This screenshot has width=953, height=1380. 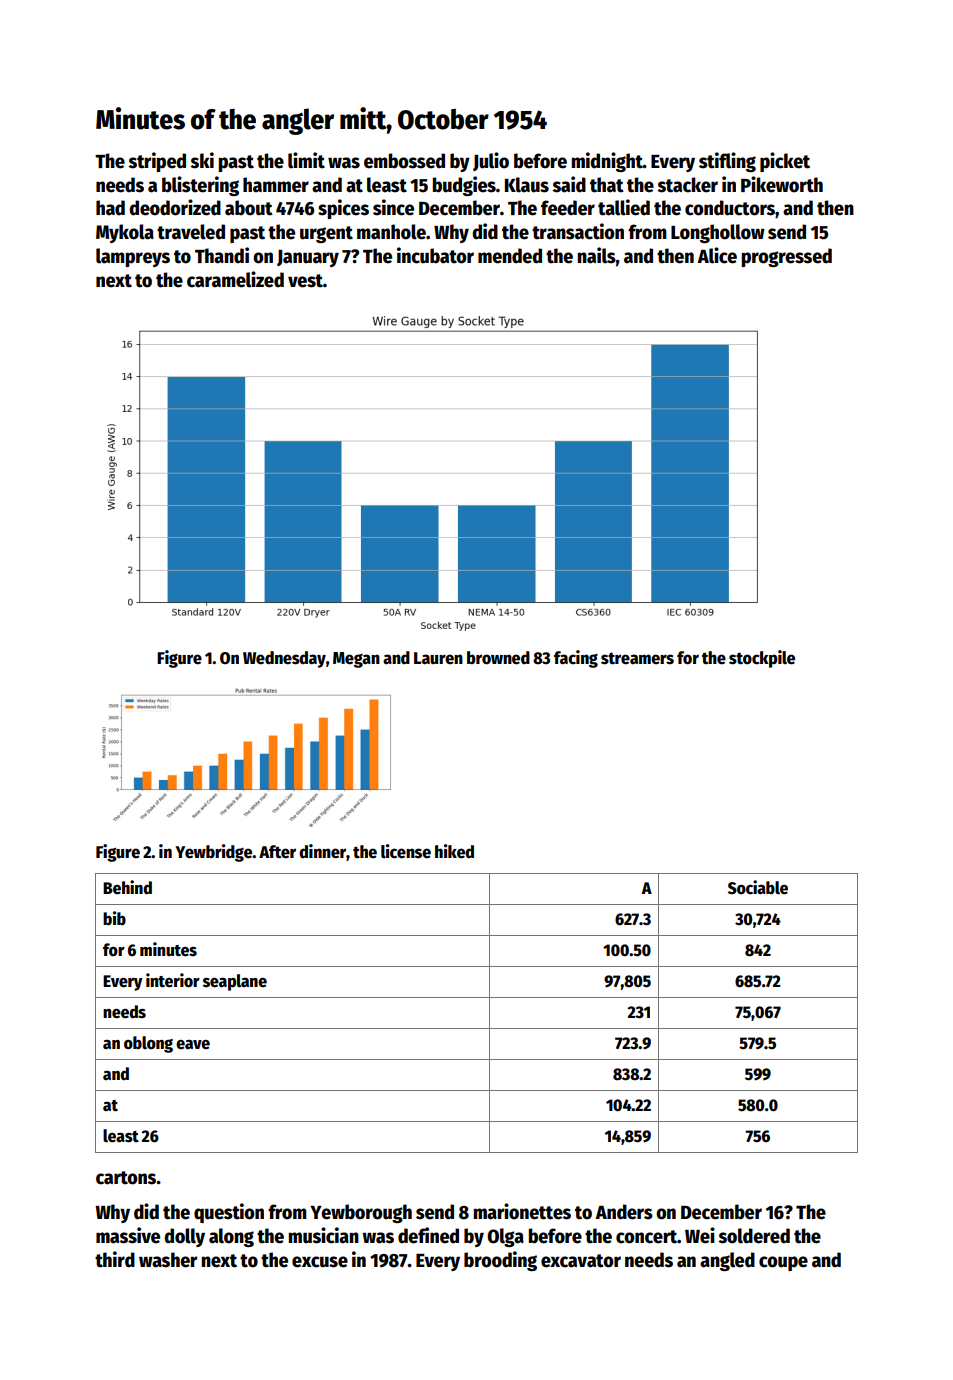 What do you see at coordinates (126, 1178) in the screenshot?
I see `cartons` at bounding box center [126, 1178].
